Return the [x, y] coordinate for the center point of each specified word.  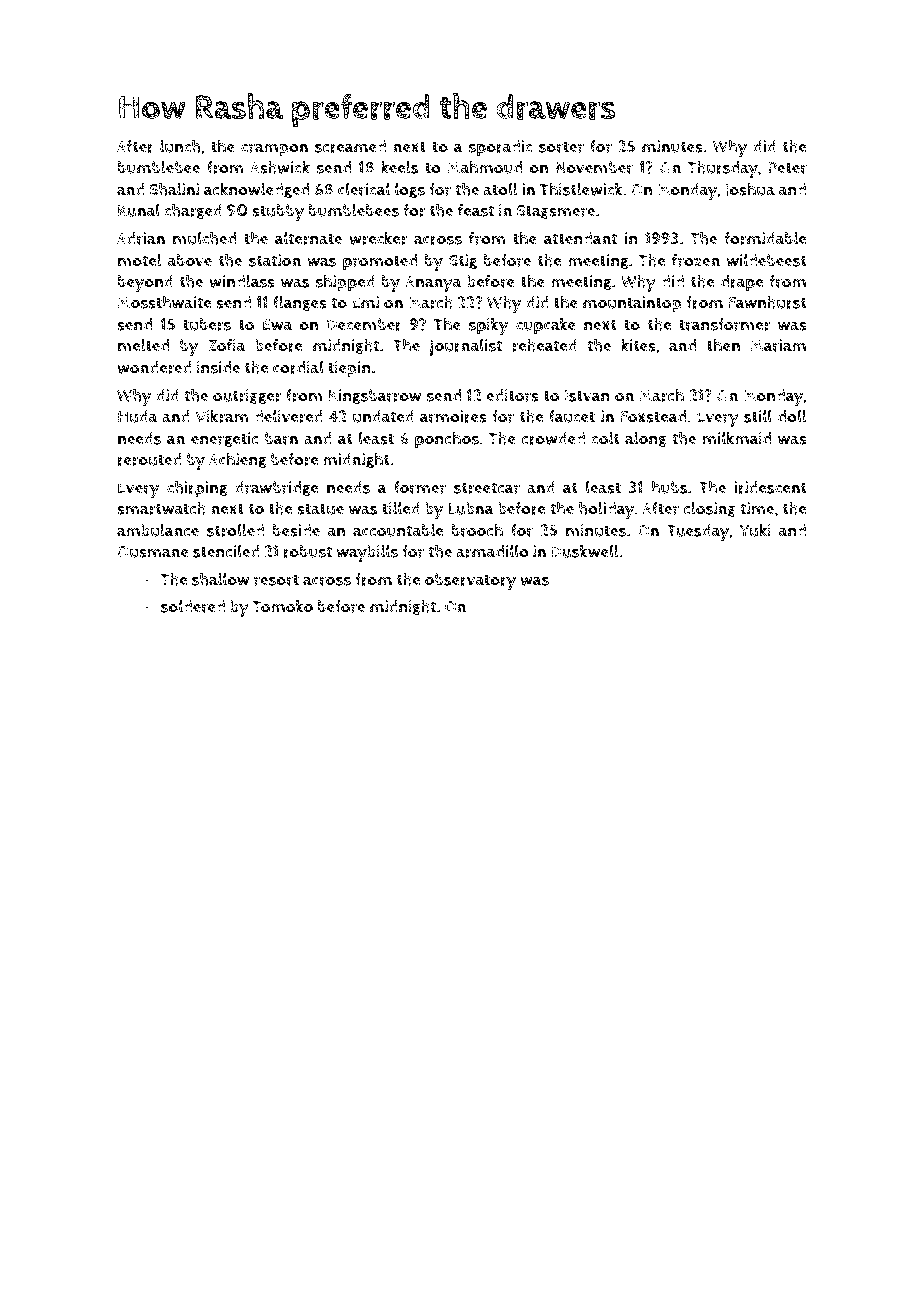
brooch [477, 530]
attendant [580, 238]
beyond [145, 283]
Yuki [755, 530]
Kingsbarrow [375, 396]
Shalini [174, 189]
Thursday [723, 169]
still [758, 416]
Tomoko [283, 606]
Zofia [227, 345]
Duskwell [585, 551]
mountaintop [632, 304]
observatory [470, 581]
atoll [500, 189]
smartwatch [161, 508]
